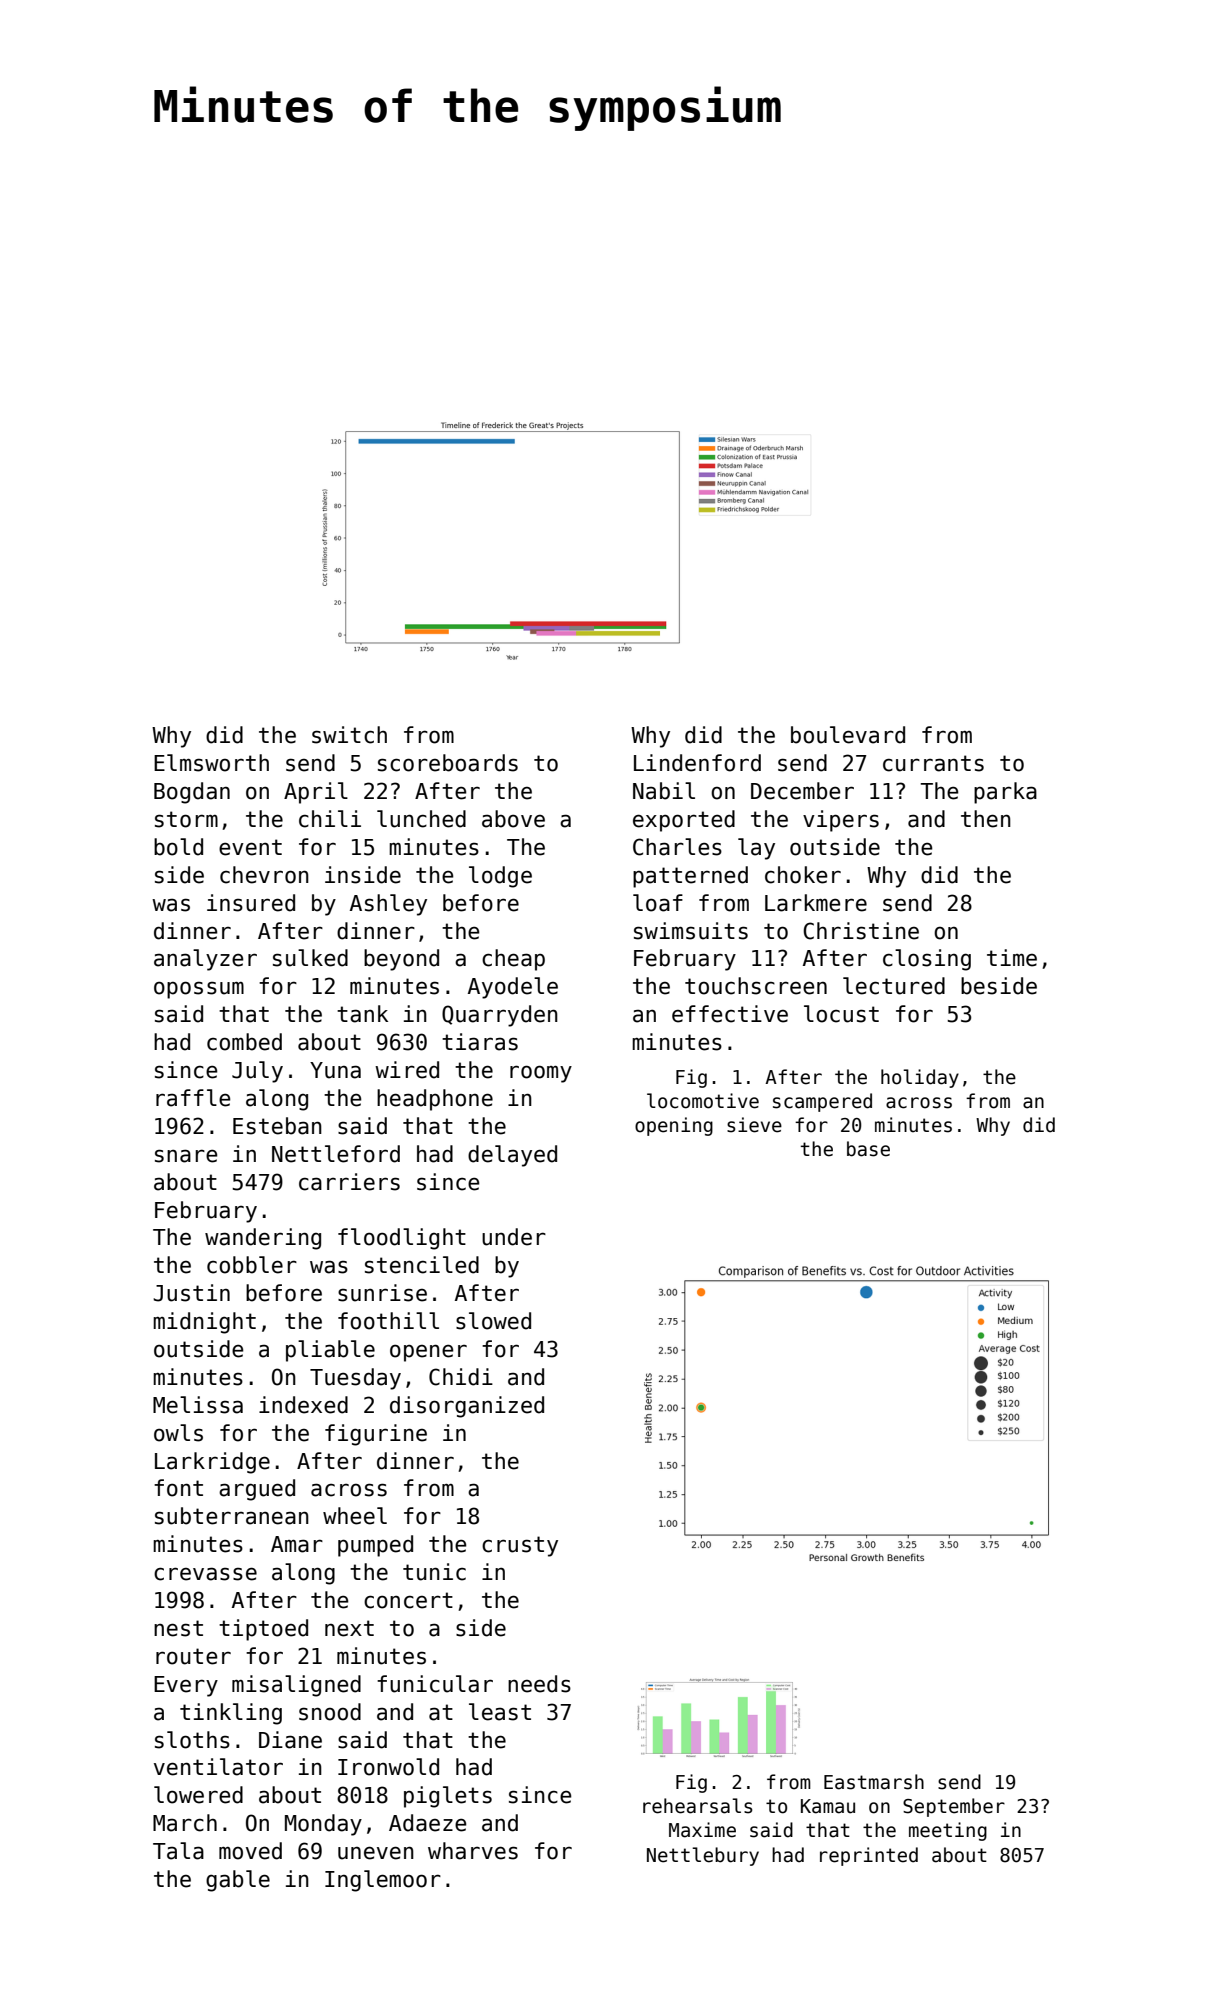 The height and width of the screenshot is (1997, 1212). I want to click on Kamau, so click(828, 1806).
